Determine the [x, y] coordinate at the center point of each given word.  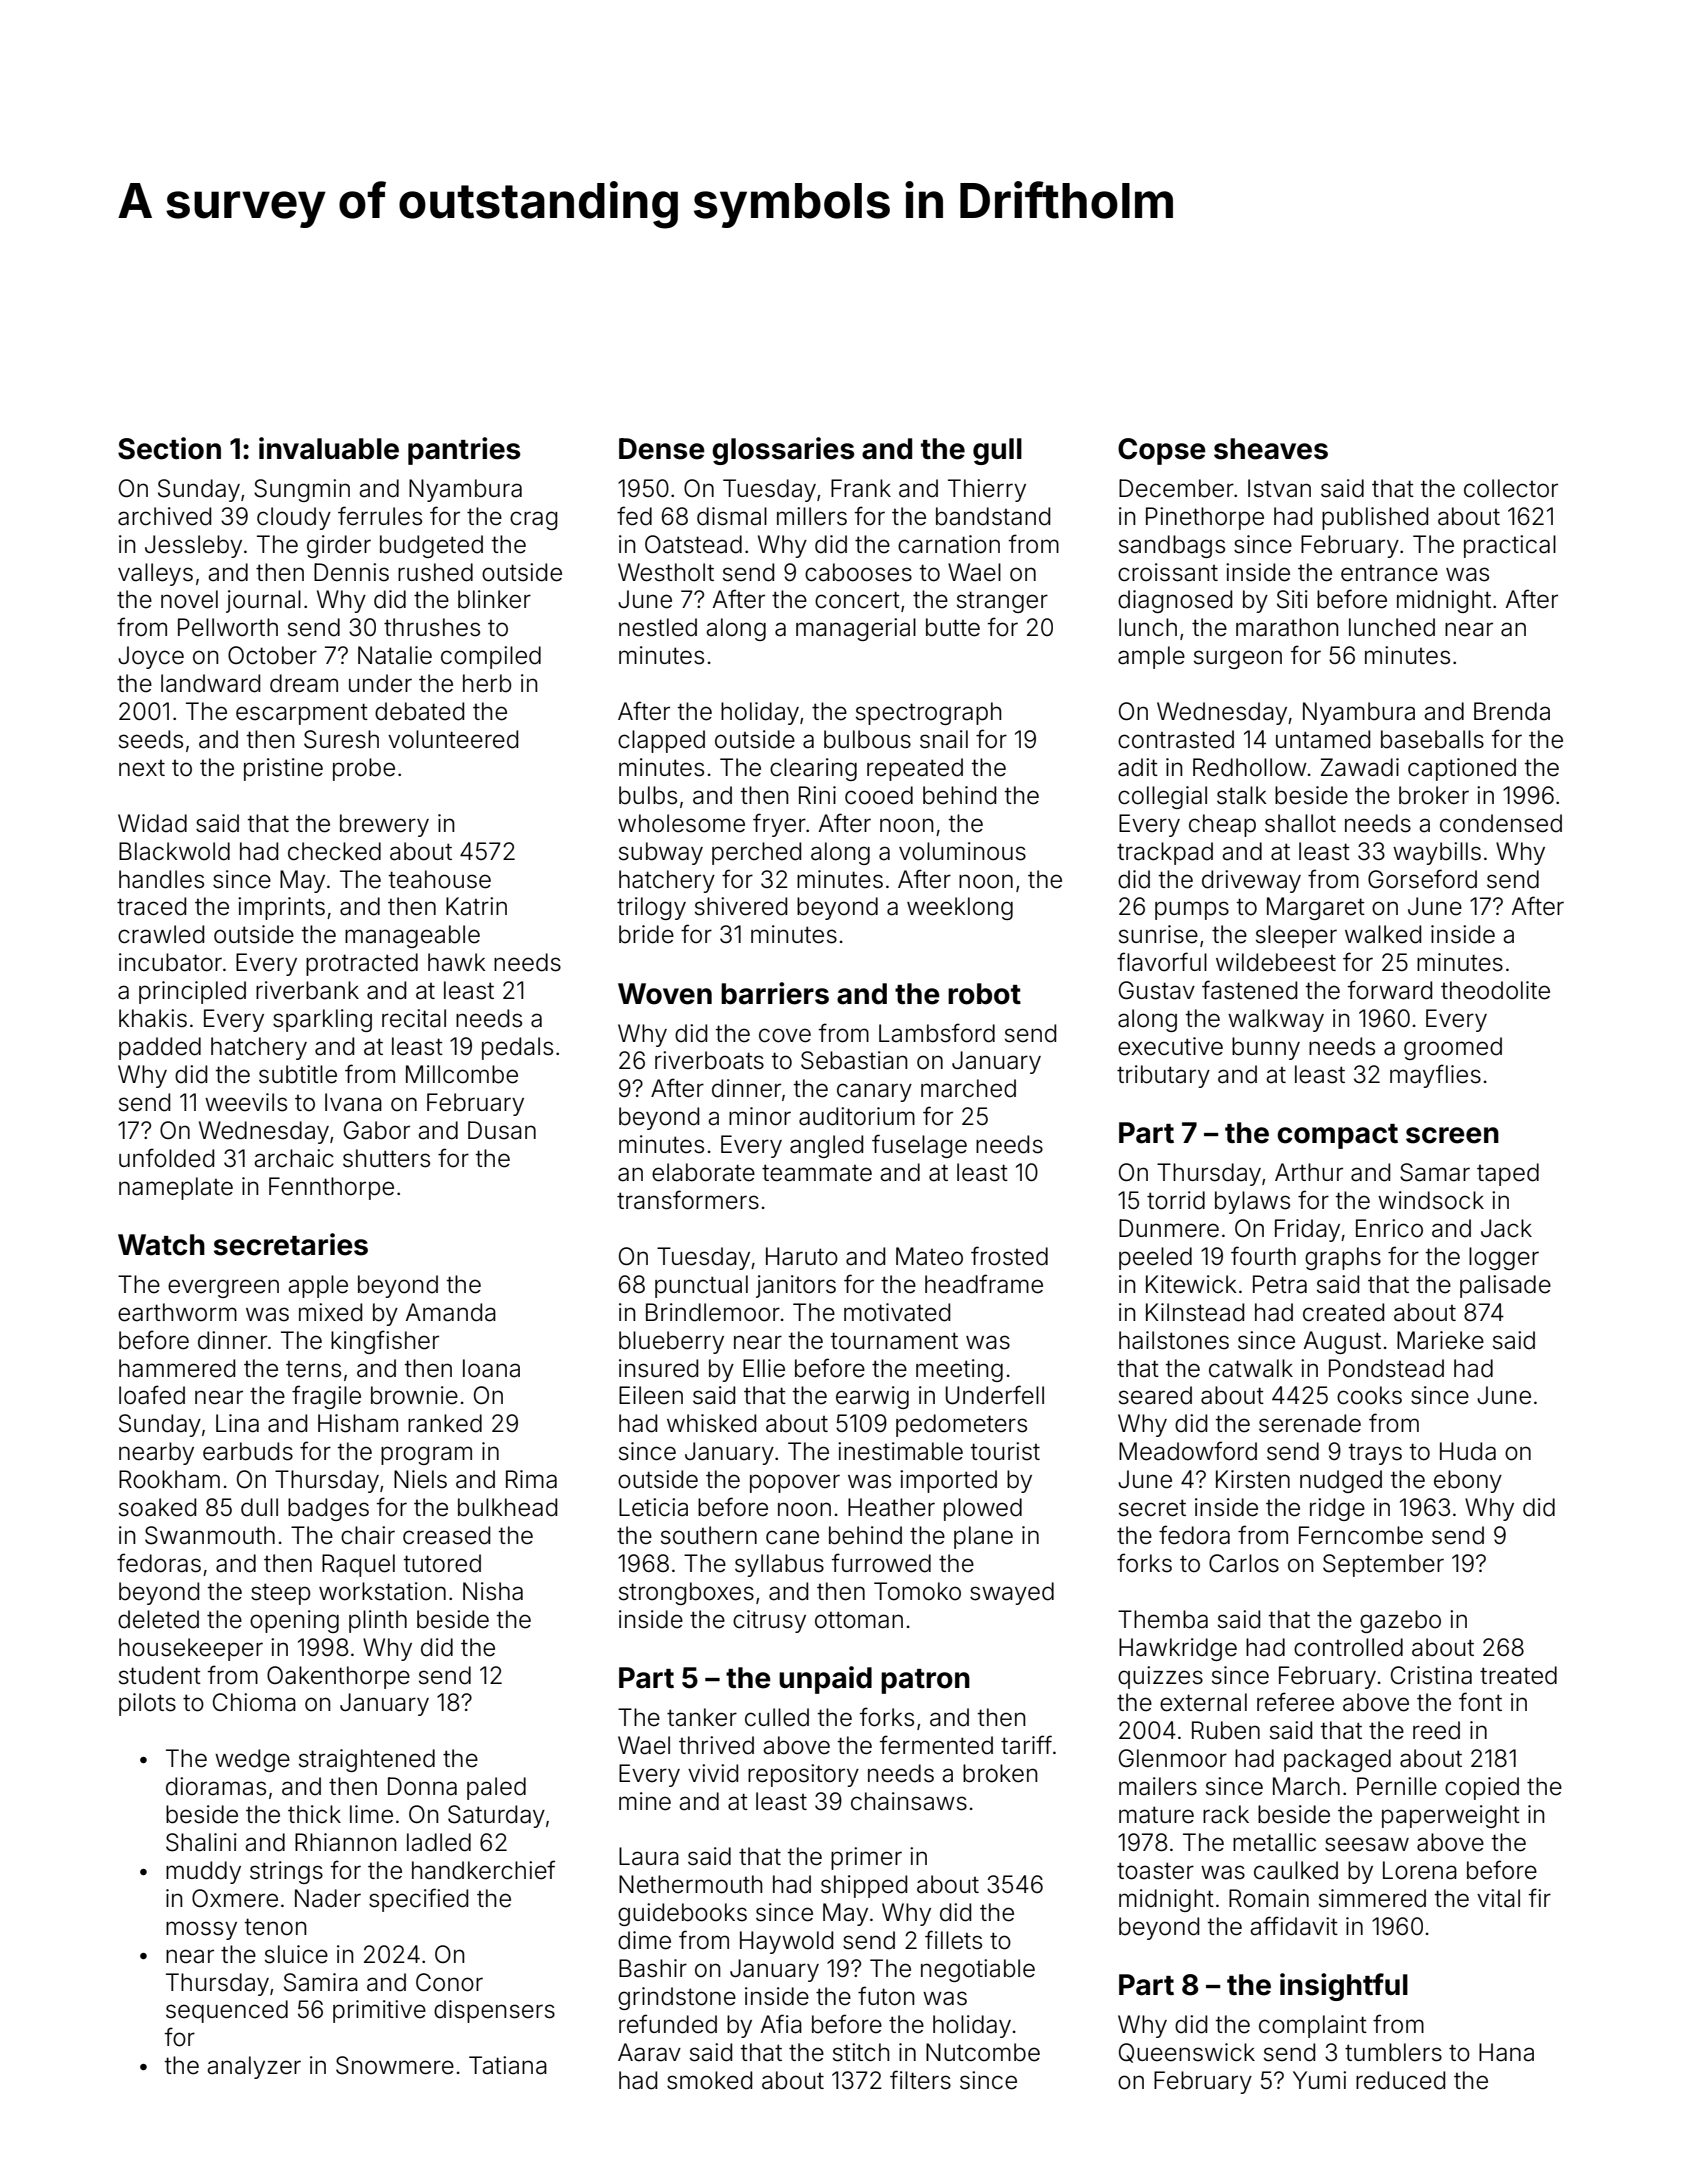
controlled [1348, 1647]
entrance [1389, 573]
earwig [872, 1397]
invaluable [329, 448]
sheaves [1271, 449]
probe [364, 769]
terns [313, 1369]
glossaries [783, 451]
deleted [158, 1619]
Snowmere [395, 2065]
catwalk [1251, 1368]
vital [1498, 1898]
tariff [1026, 1745]
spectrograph [929, 713]
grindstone [677, 1998]
